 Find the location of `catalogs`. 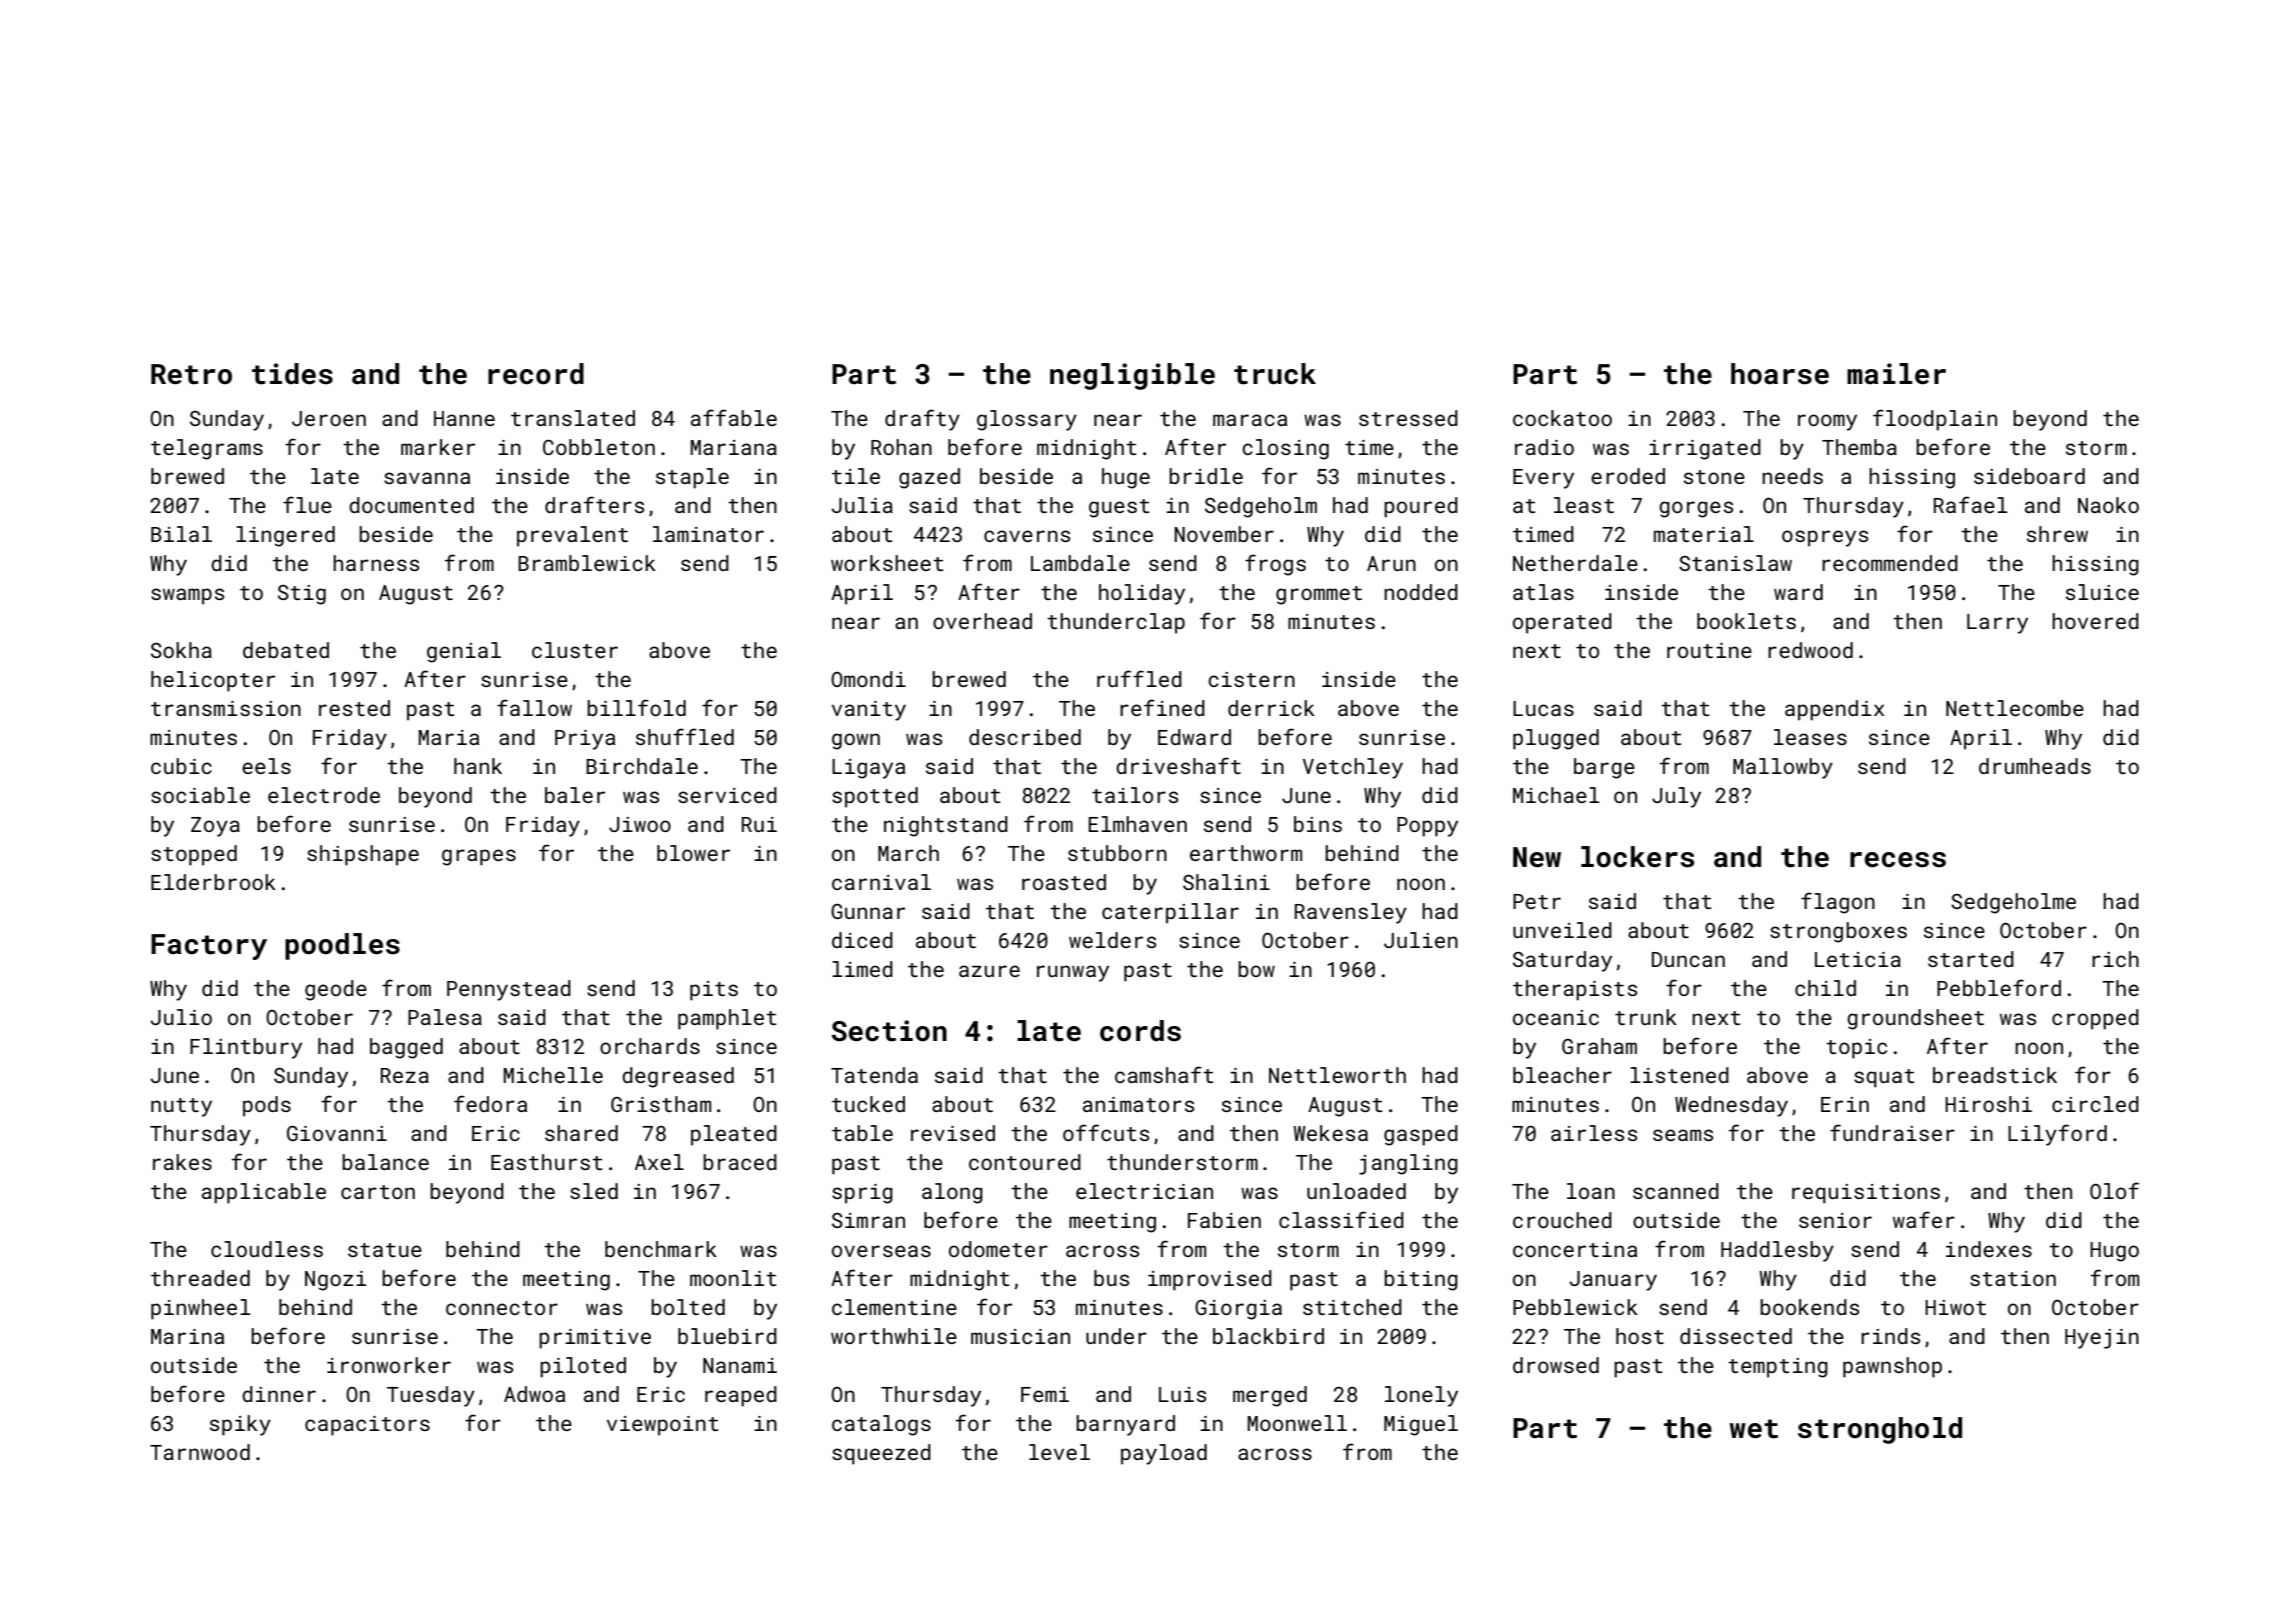

catalogs is located at coordinates (881, 1425).
